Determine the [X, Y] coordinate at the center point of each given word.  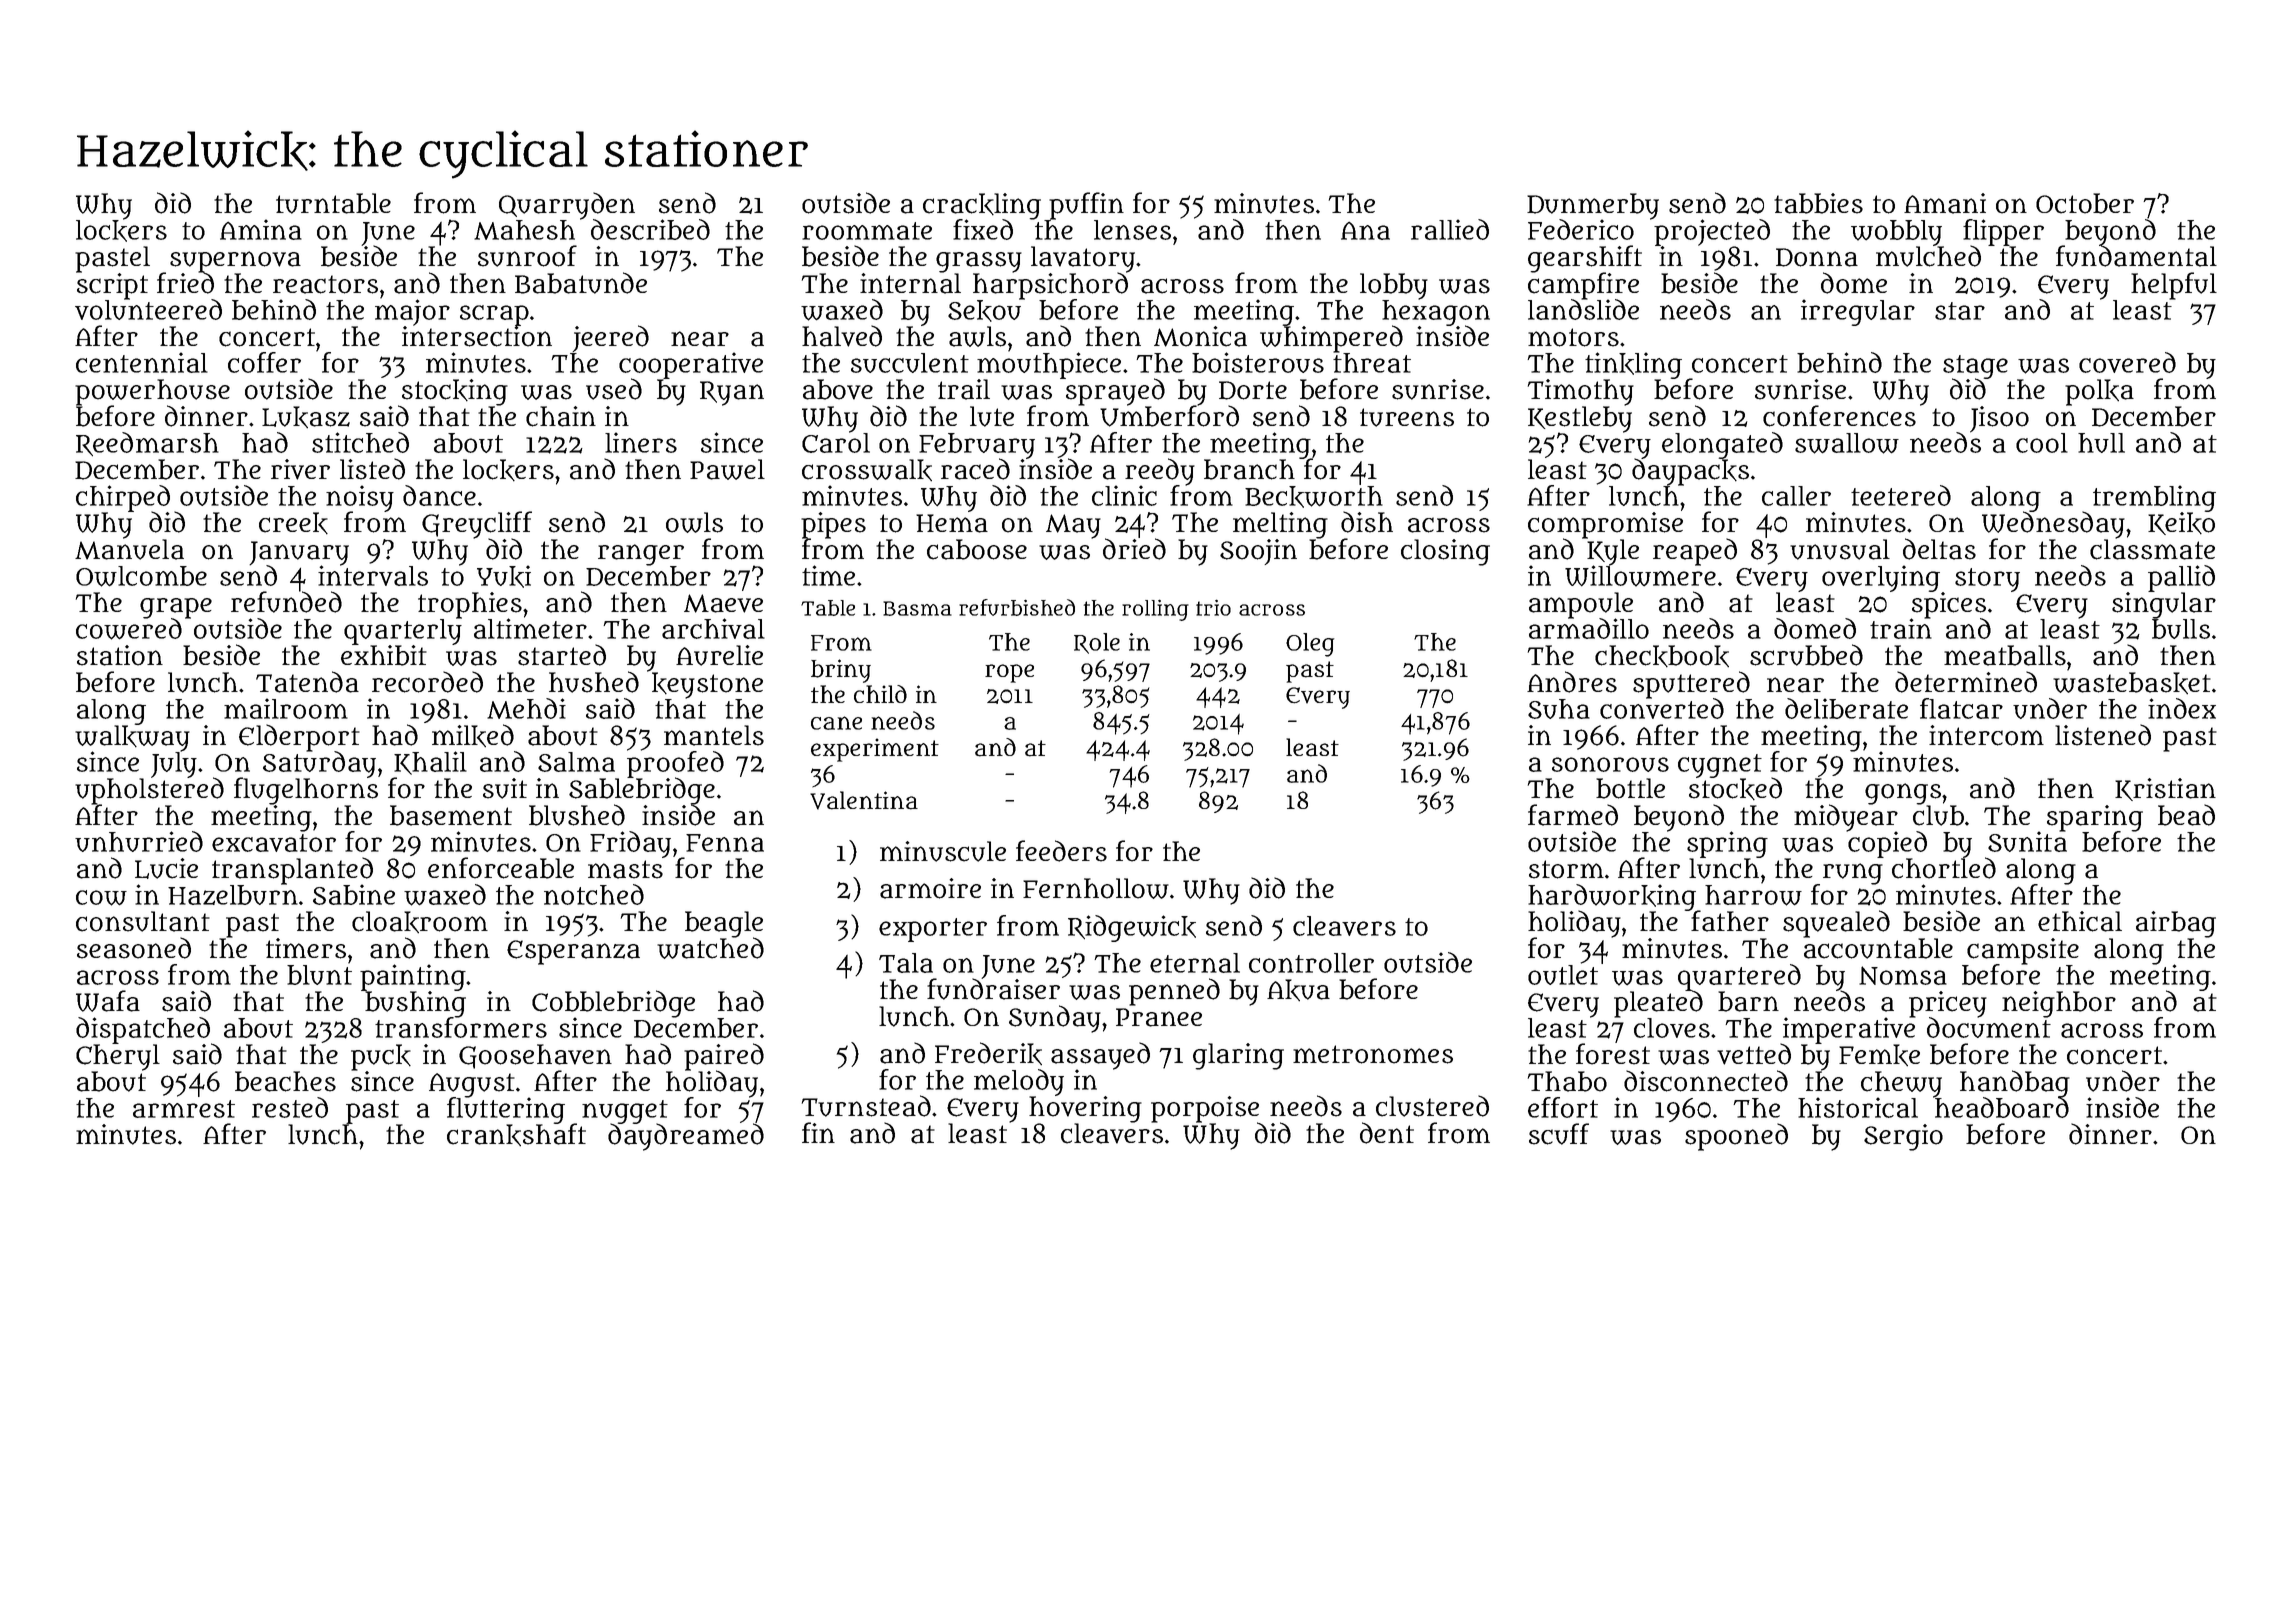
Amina [261, 229]
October [2085, 203]
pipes [833, 525]
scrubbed [1806, 655]
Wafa [108, 1001]
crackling [982, 206]
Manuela [129, 549]
